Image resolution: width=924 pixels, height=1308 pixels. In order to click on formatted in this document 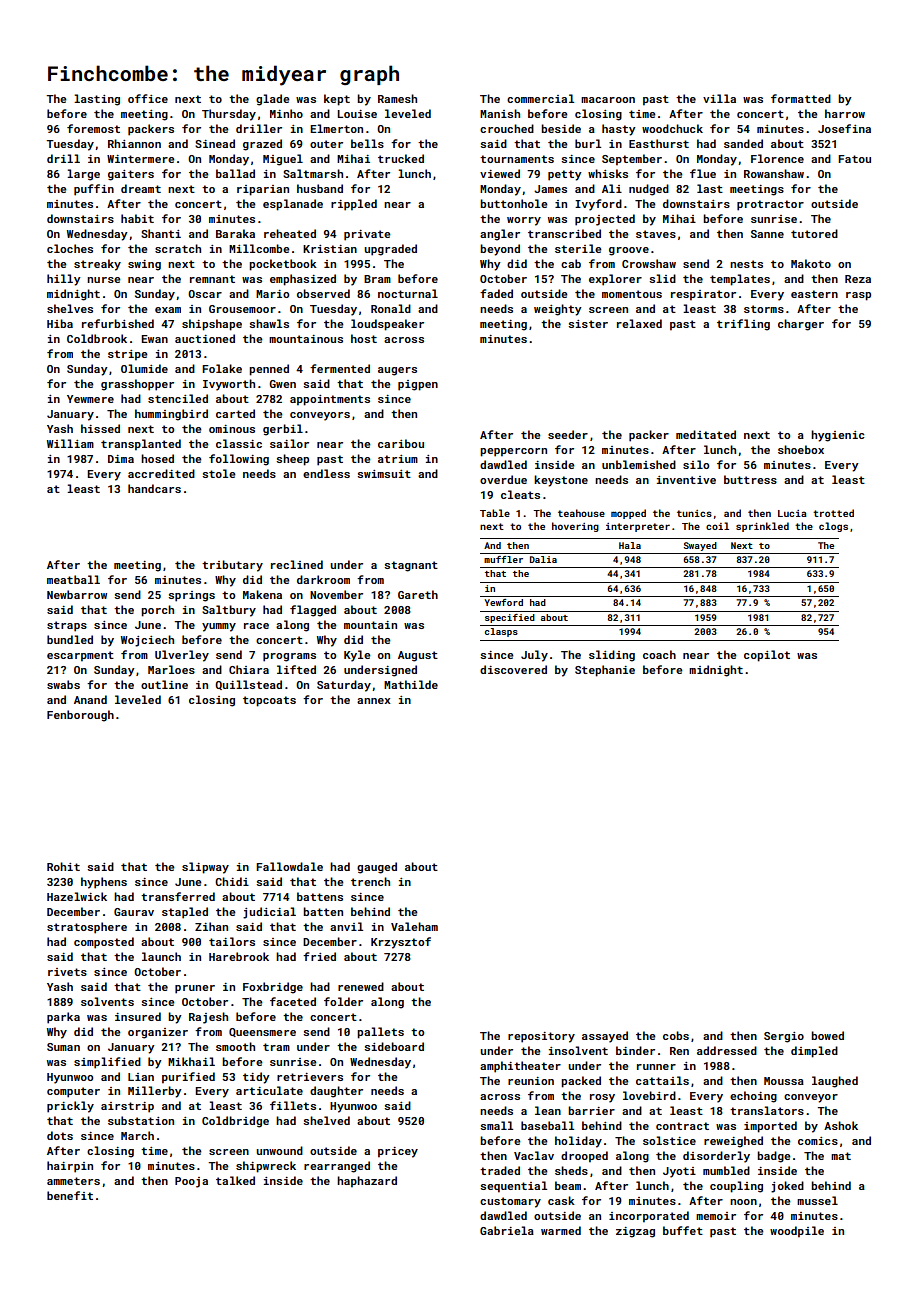, I will do `click(801, 98)`.
